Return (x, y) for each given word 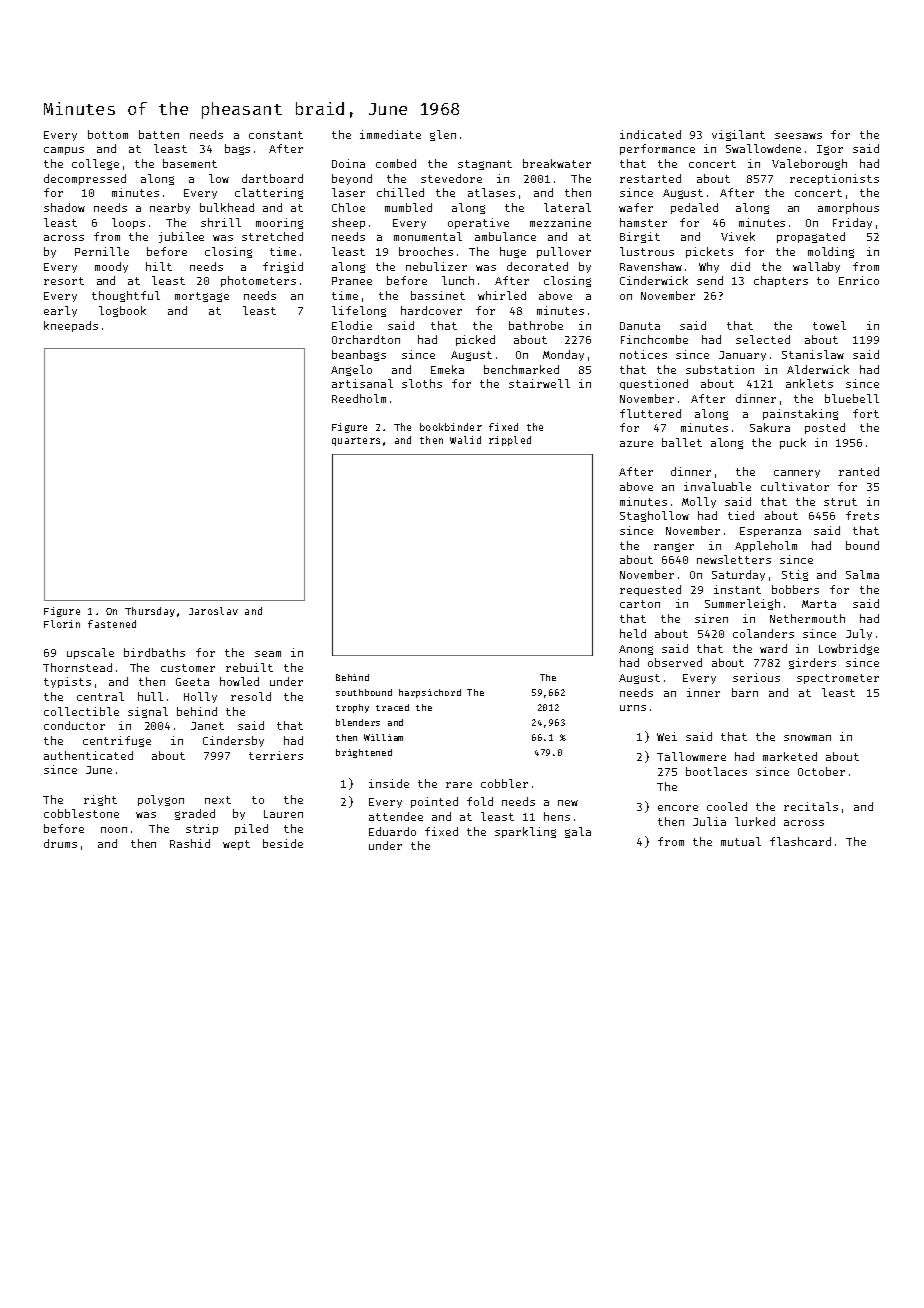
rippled (510, 441)
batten (159, 134)
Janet (207, 726)
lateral (567, 207)
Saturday (738, 575)
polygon (161, 800)
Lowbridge (849, 649)
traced (392, 707)
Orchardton (366, 339)
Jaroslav (213, 611)
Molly (699, 502)
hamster (643, 222)
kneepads (71, 326)
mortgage (202, 297)
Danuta (640, 326)
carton (640, 604)
